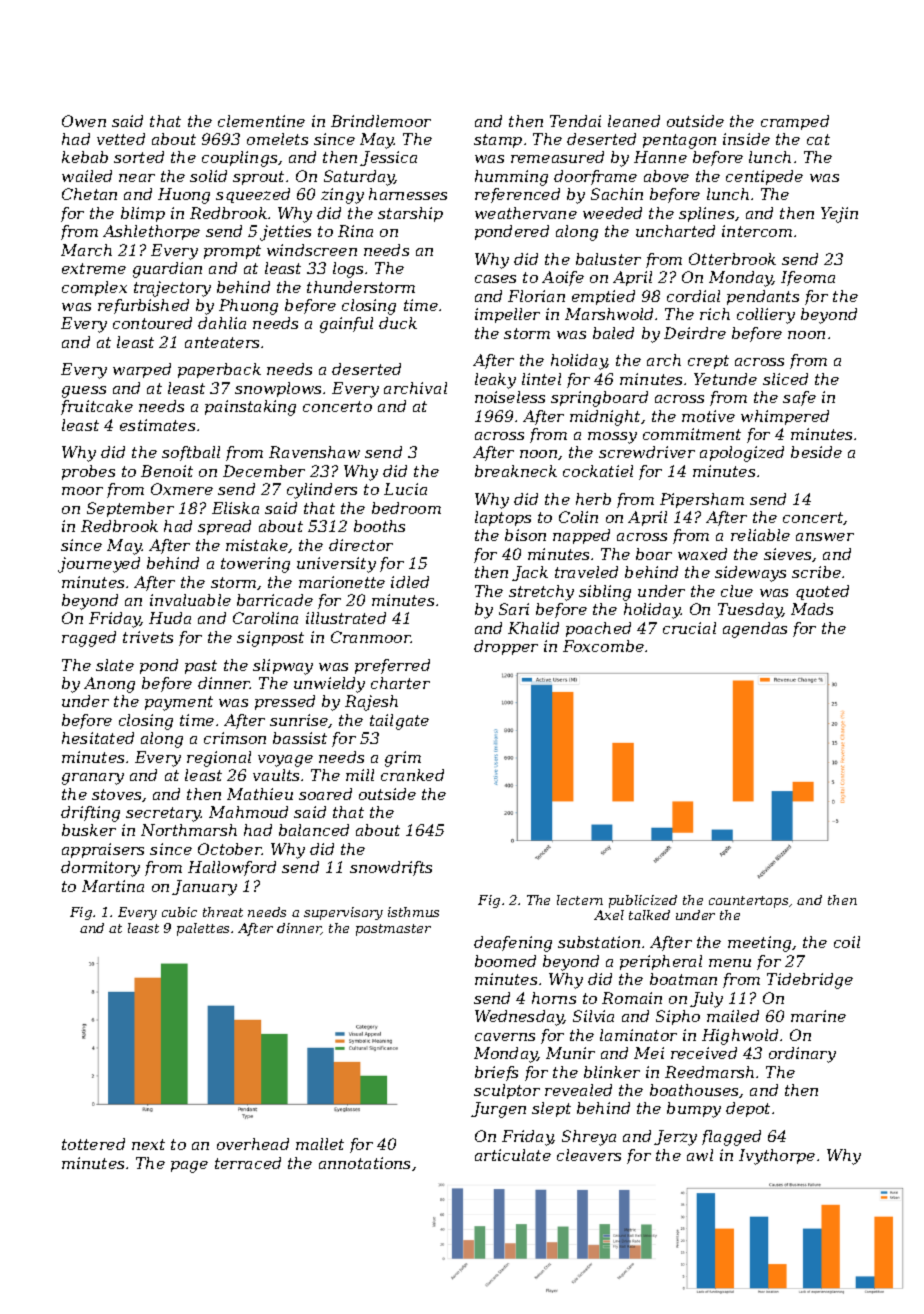 This image has width=924, height=1314. Describe the element at coordinates (702, 500) in the image. I see `Pipersham` at that location.
